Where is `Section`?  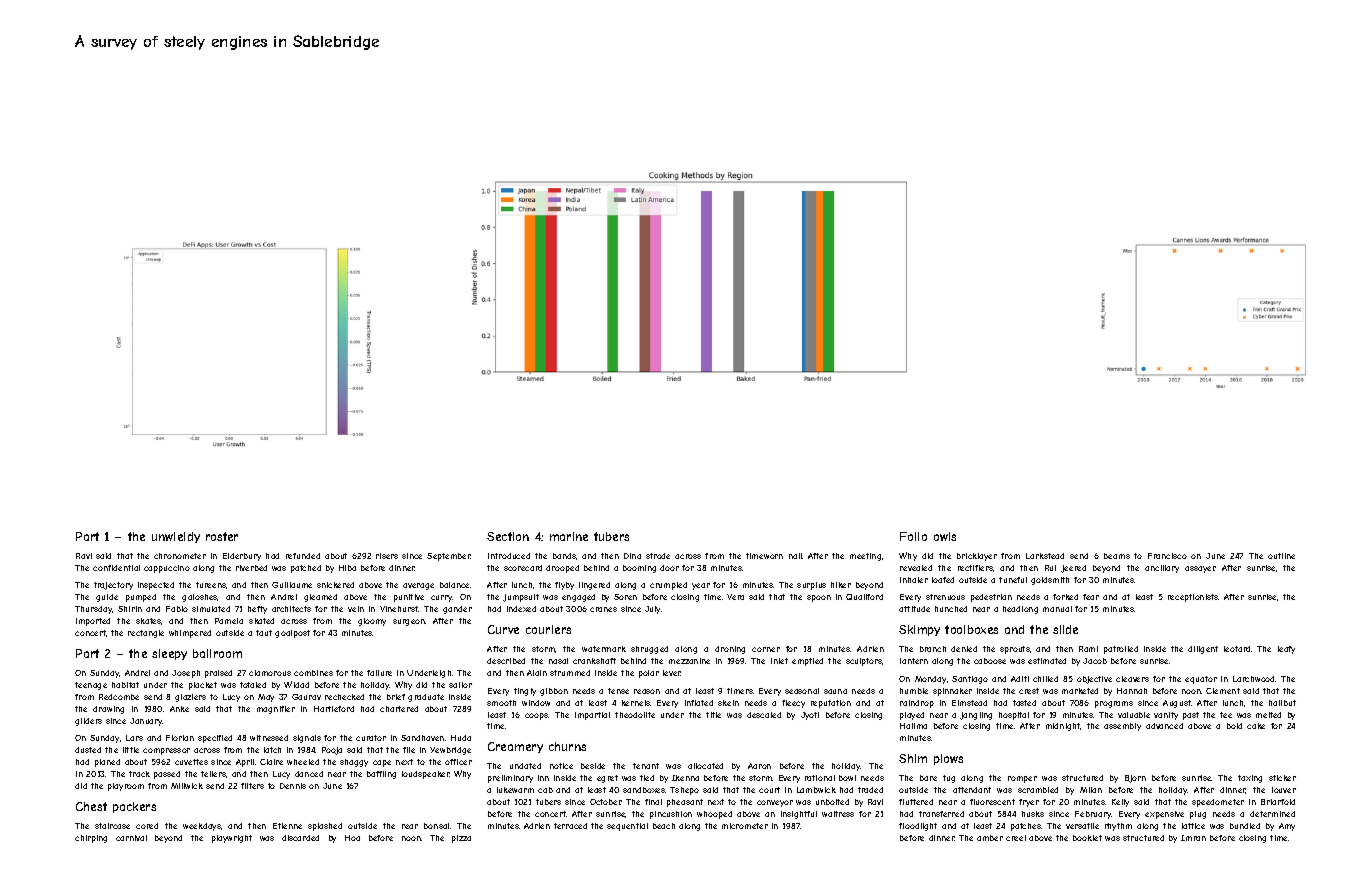
Section is located at coordinates (508, 536).
